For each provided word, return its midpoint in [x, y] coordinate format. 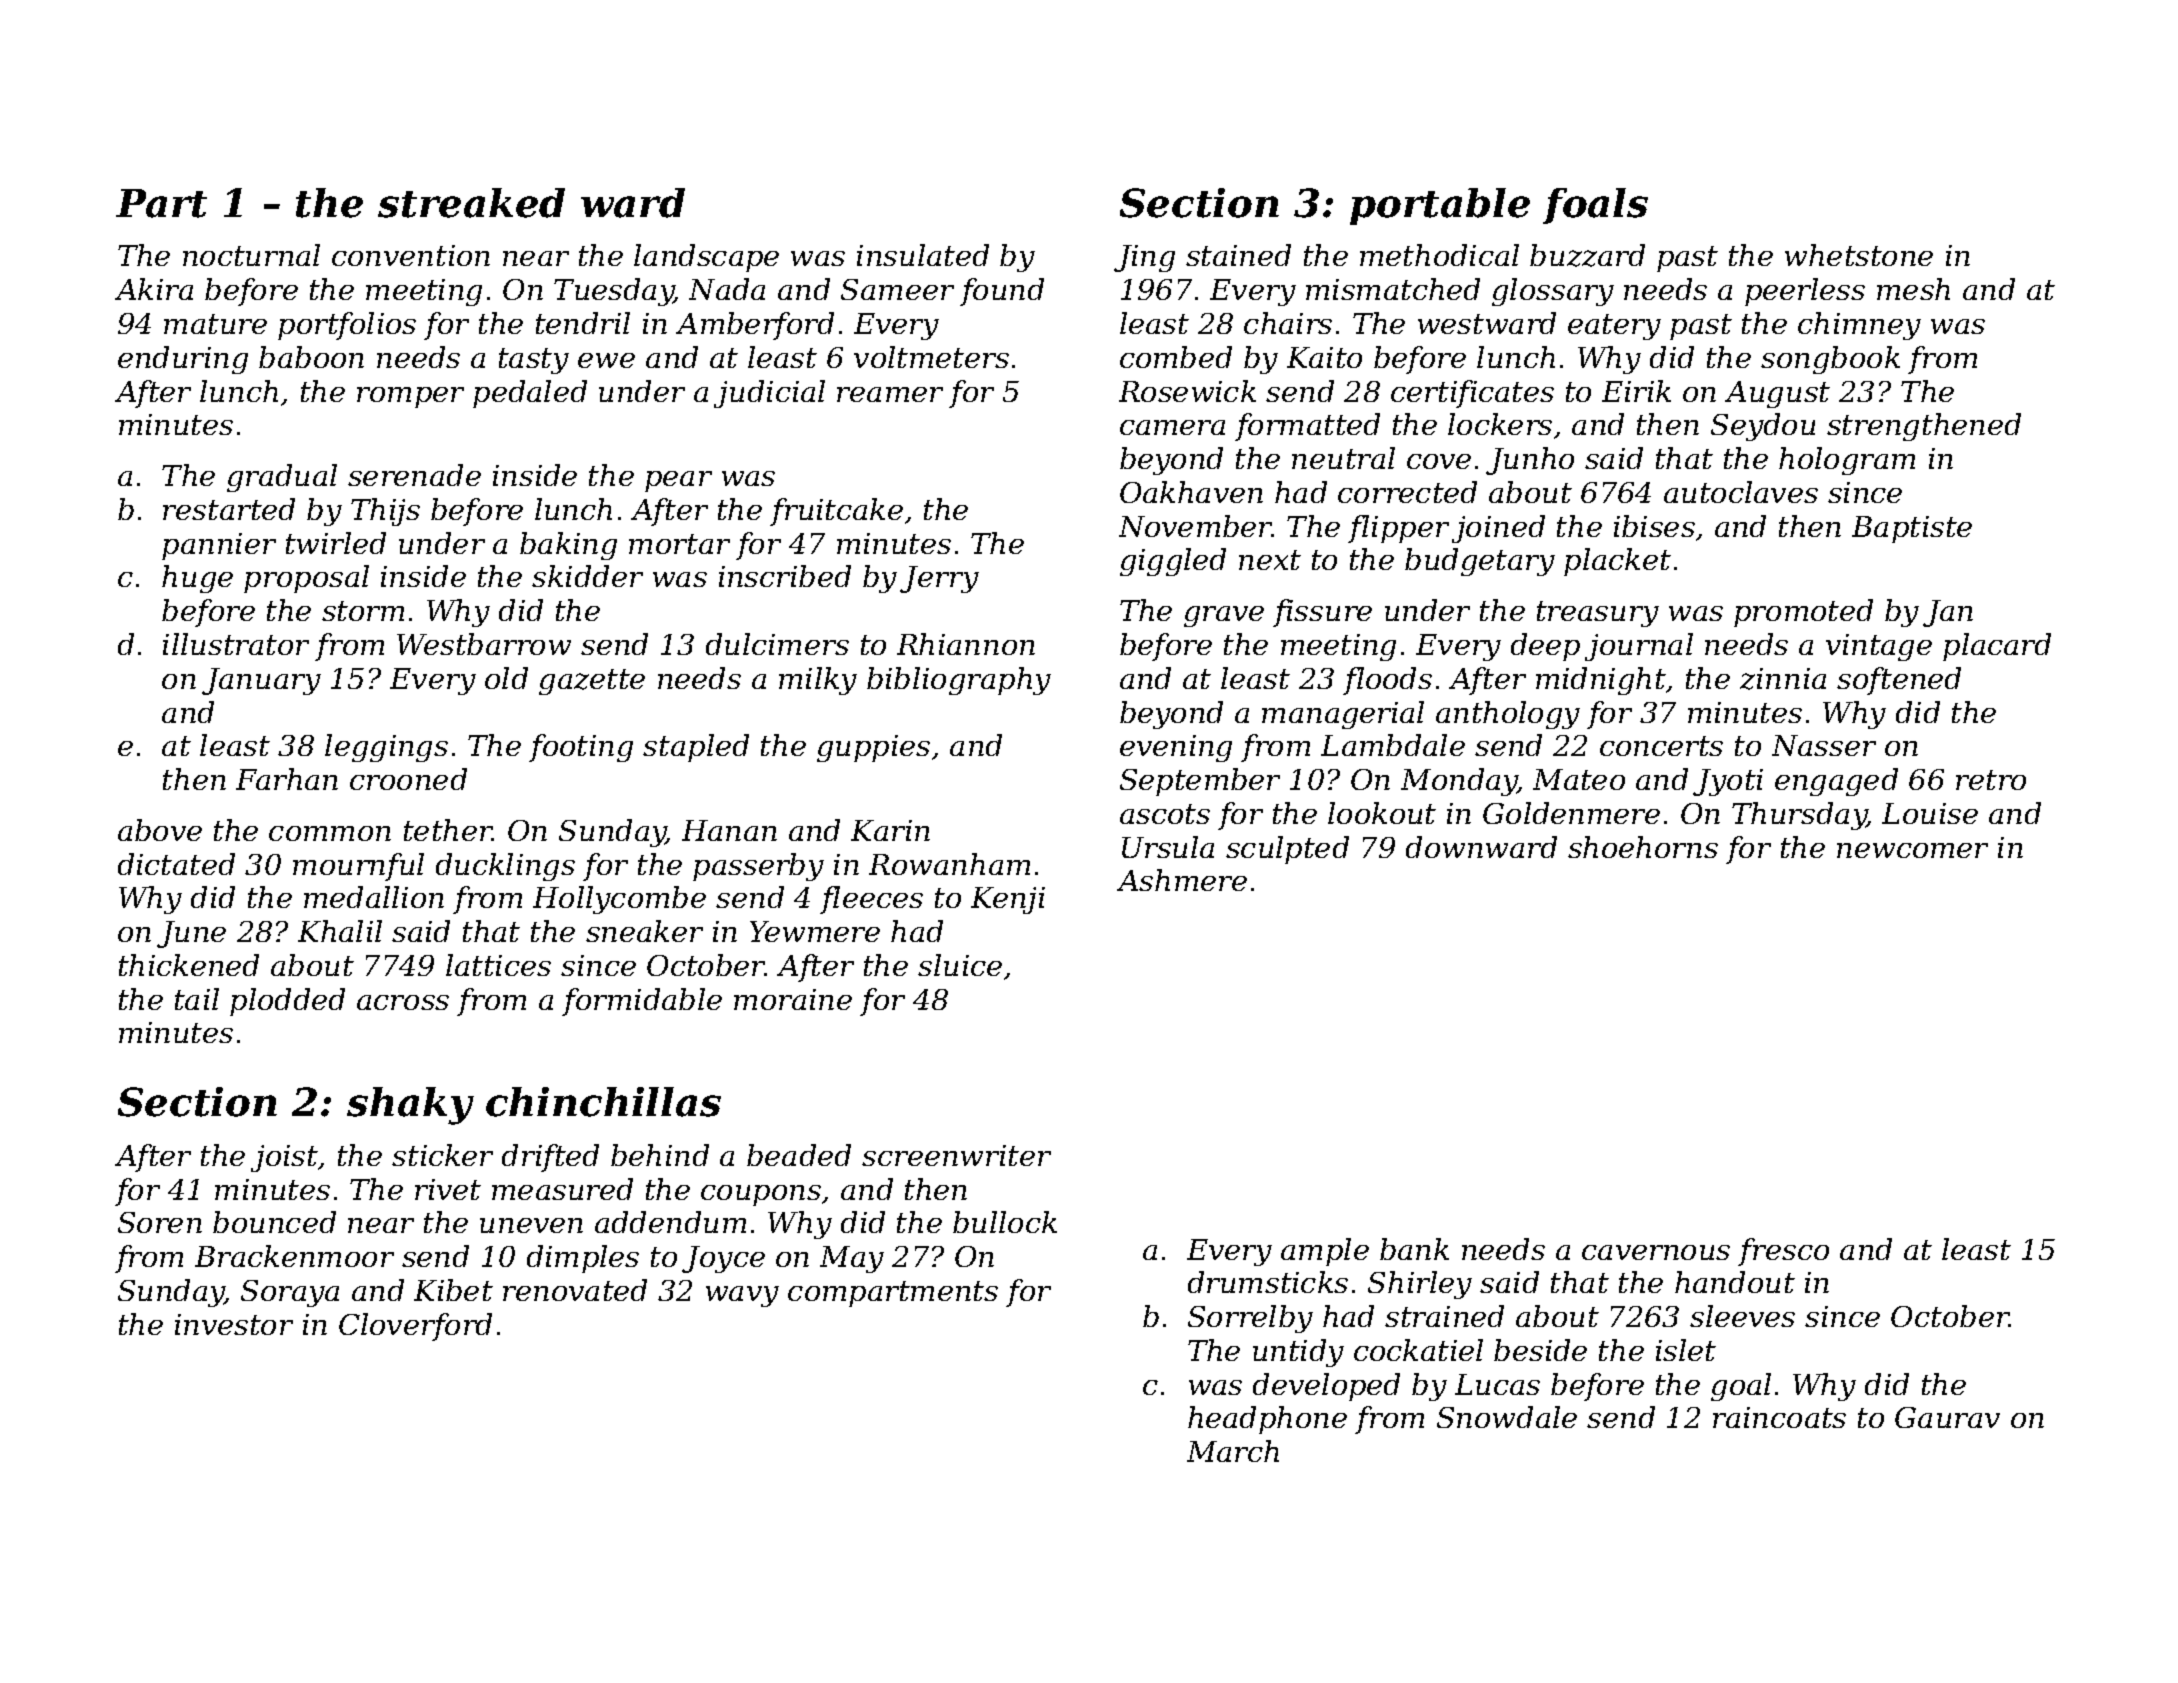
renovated [575, 1290]
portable [1440, 206]
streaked [471, 203]
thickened [189, 965]
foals [1595, 206]
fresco [1783, 1252]
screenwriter [956, 1155]
